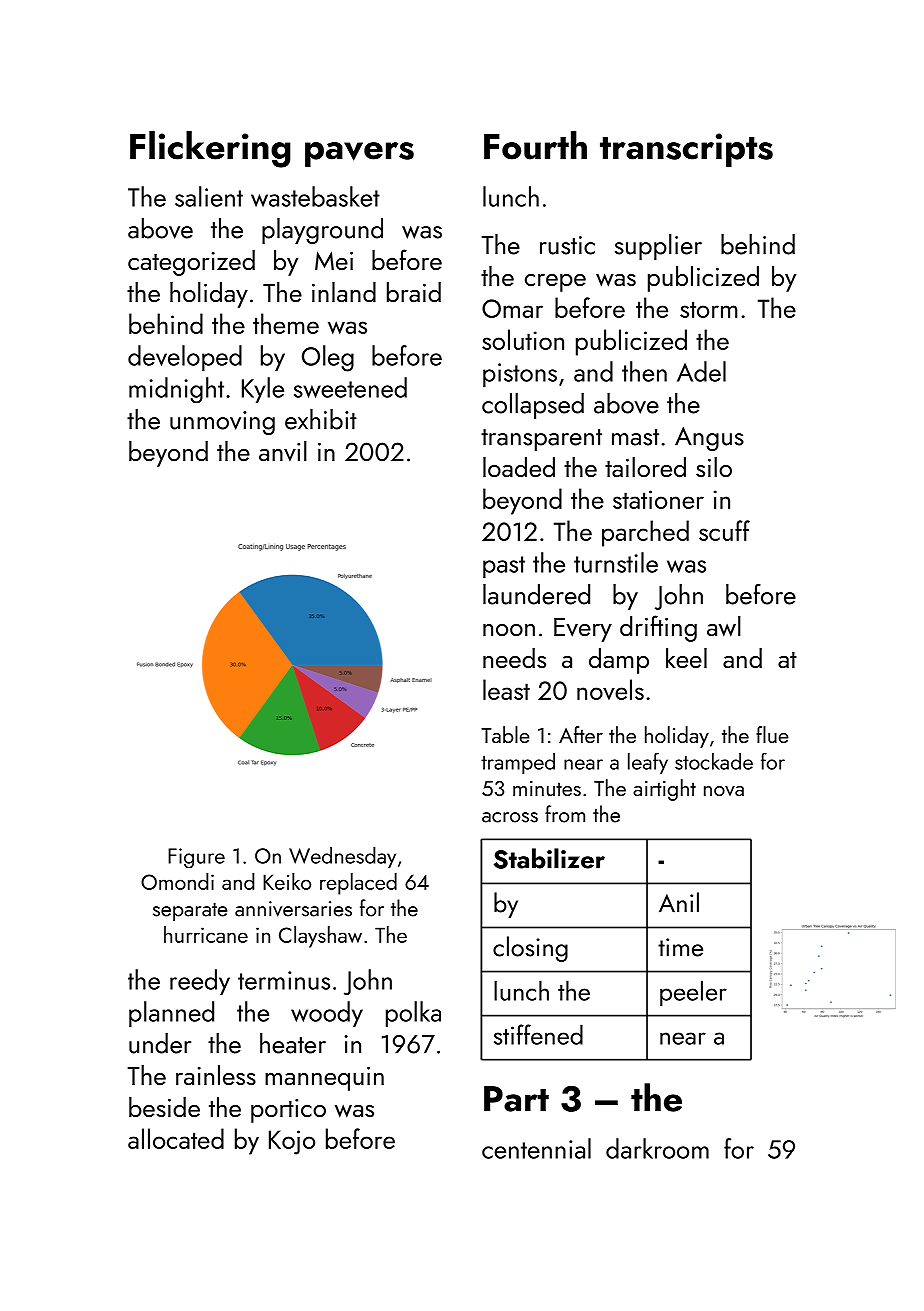 This page has height=1311, width=924. I want to click on midnight, so click(176, 390).
